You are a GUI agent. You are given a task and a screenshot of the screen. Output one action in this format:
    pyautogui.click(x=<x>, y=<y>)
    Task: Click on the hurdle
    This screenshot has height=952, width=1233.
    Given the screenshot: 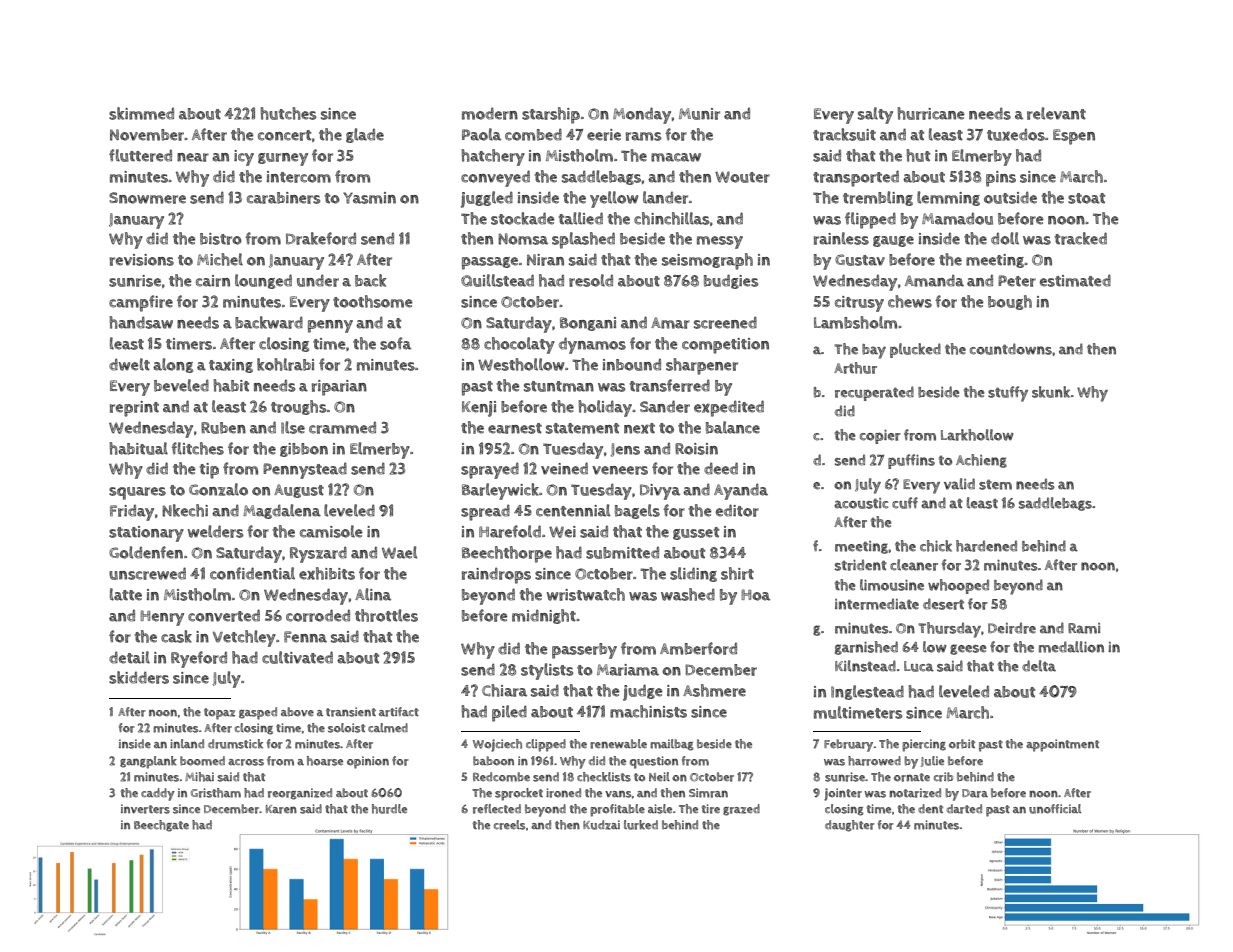 What is the action you would take?
    pyautogui.click(x=389, y=809)
